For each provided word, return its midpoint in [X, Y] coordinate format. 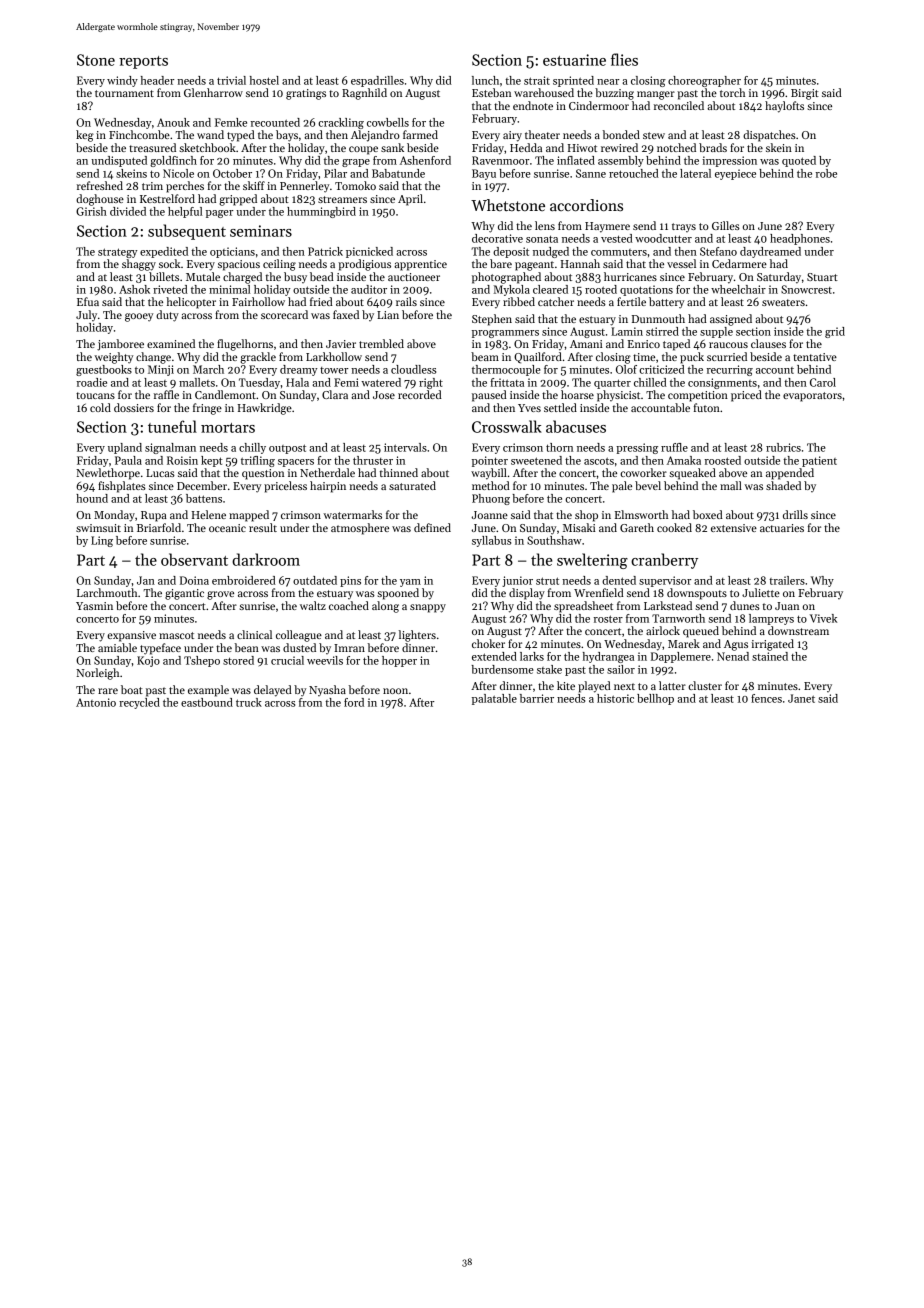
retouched [634, 173]
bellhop [655, 699]
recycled [139, 703]
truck [249, 702]
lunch [485, 80]
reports [143, 62]
